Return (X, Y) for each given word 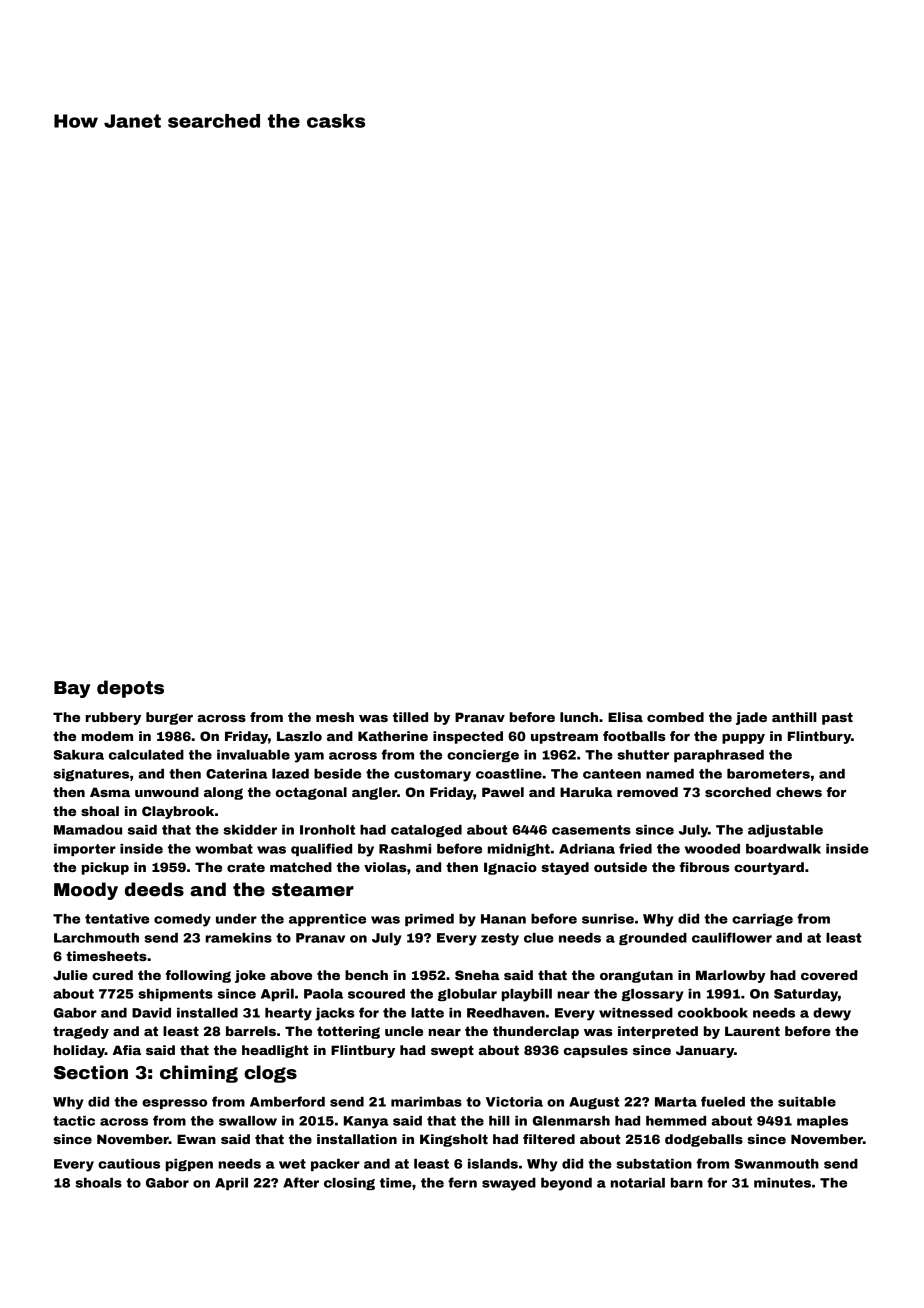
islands (493, 1164)
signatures (91, 775)
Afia (127, 1050)
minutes (782, 1183)
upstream (564, 737)
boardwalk (783, 849)
